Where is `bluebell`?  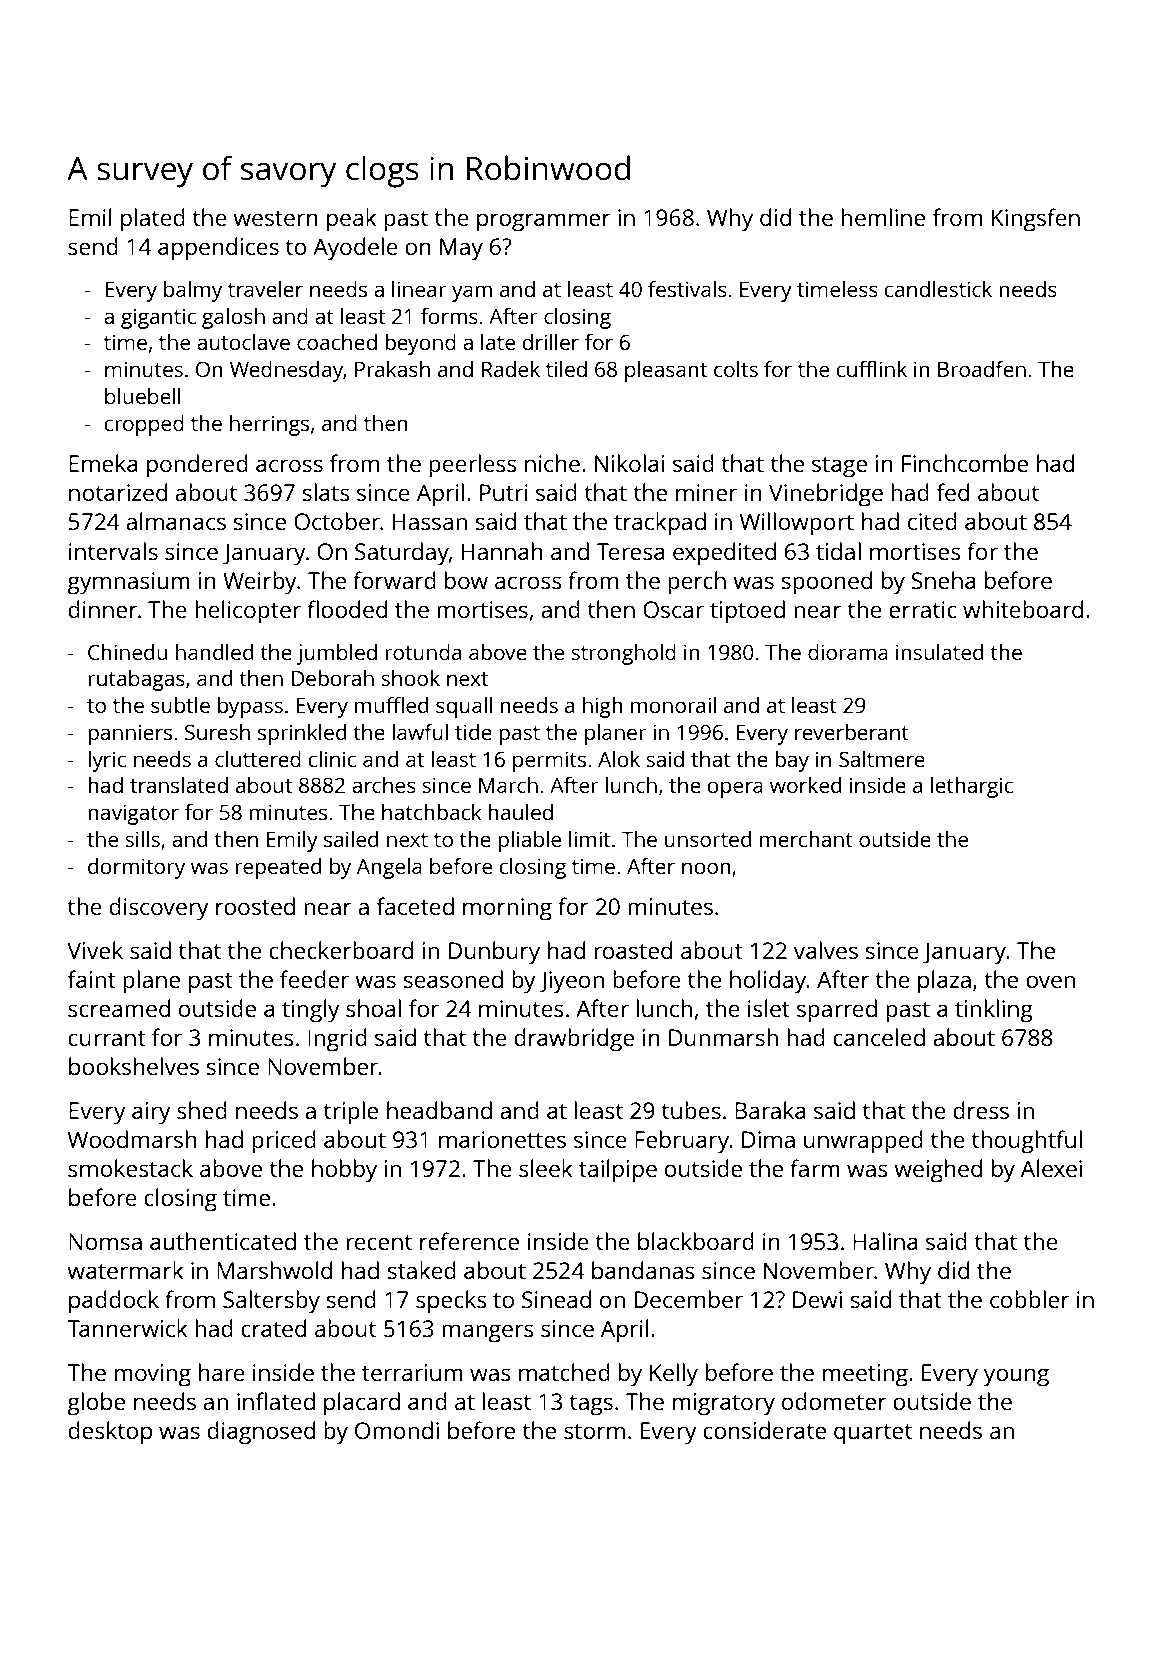 bluebell is located at coordinates (143, 396).
